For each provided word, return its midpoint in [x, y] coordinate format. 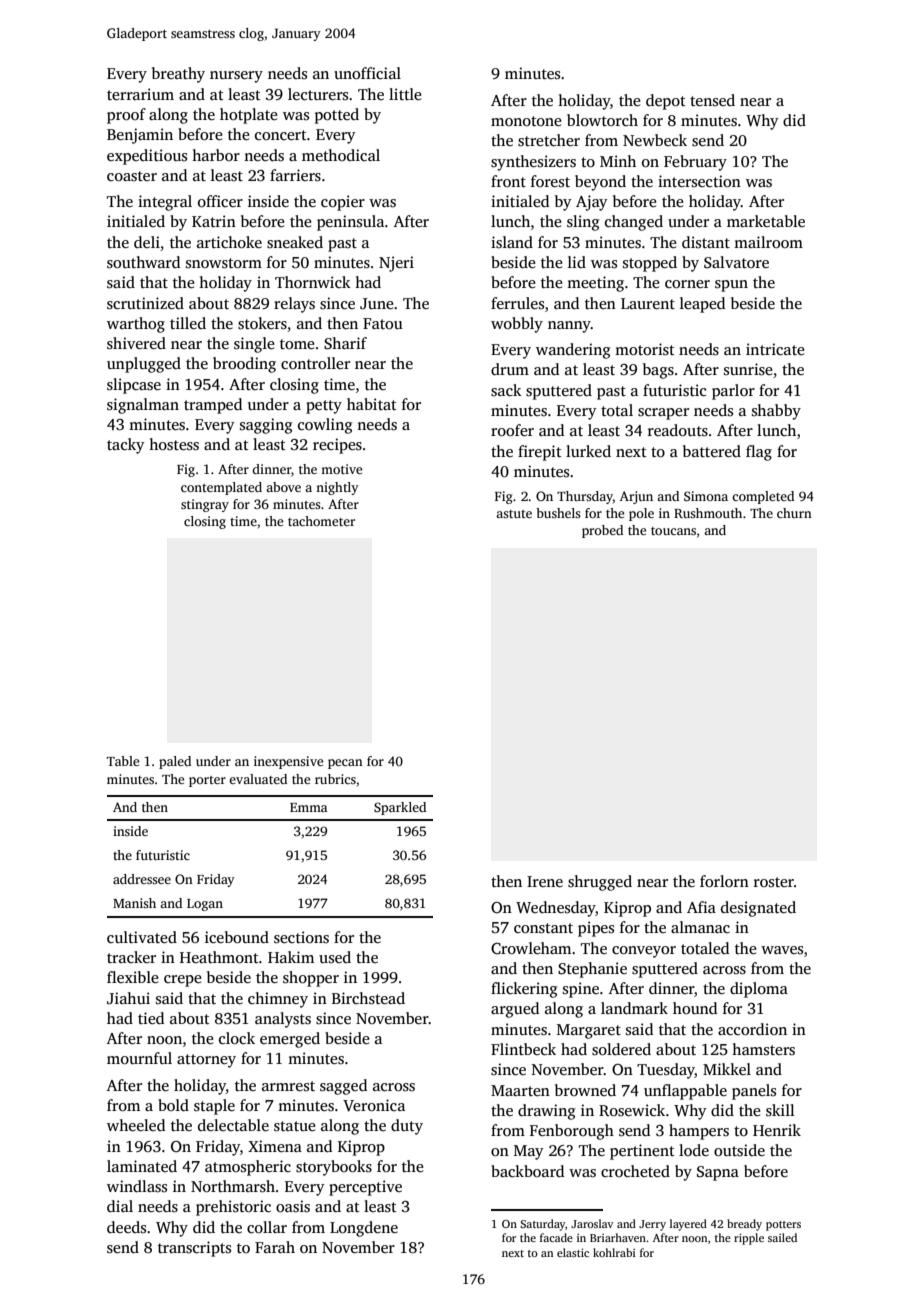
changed [634, 223]
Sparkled [400, 808]
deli [147, 242]
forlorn [724, 881]
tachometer [321, 521]
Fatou [383, 323]
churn [794, 513]
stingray [205, 505]
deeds [126, 1227]
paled [175, 762]
